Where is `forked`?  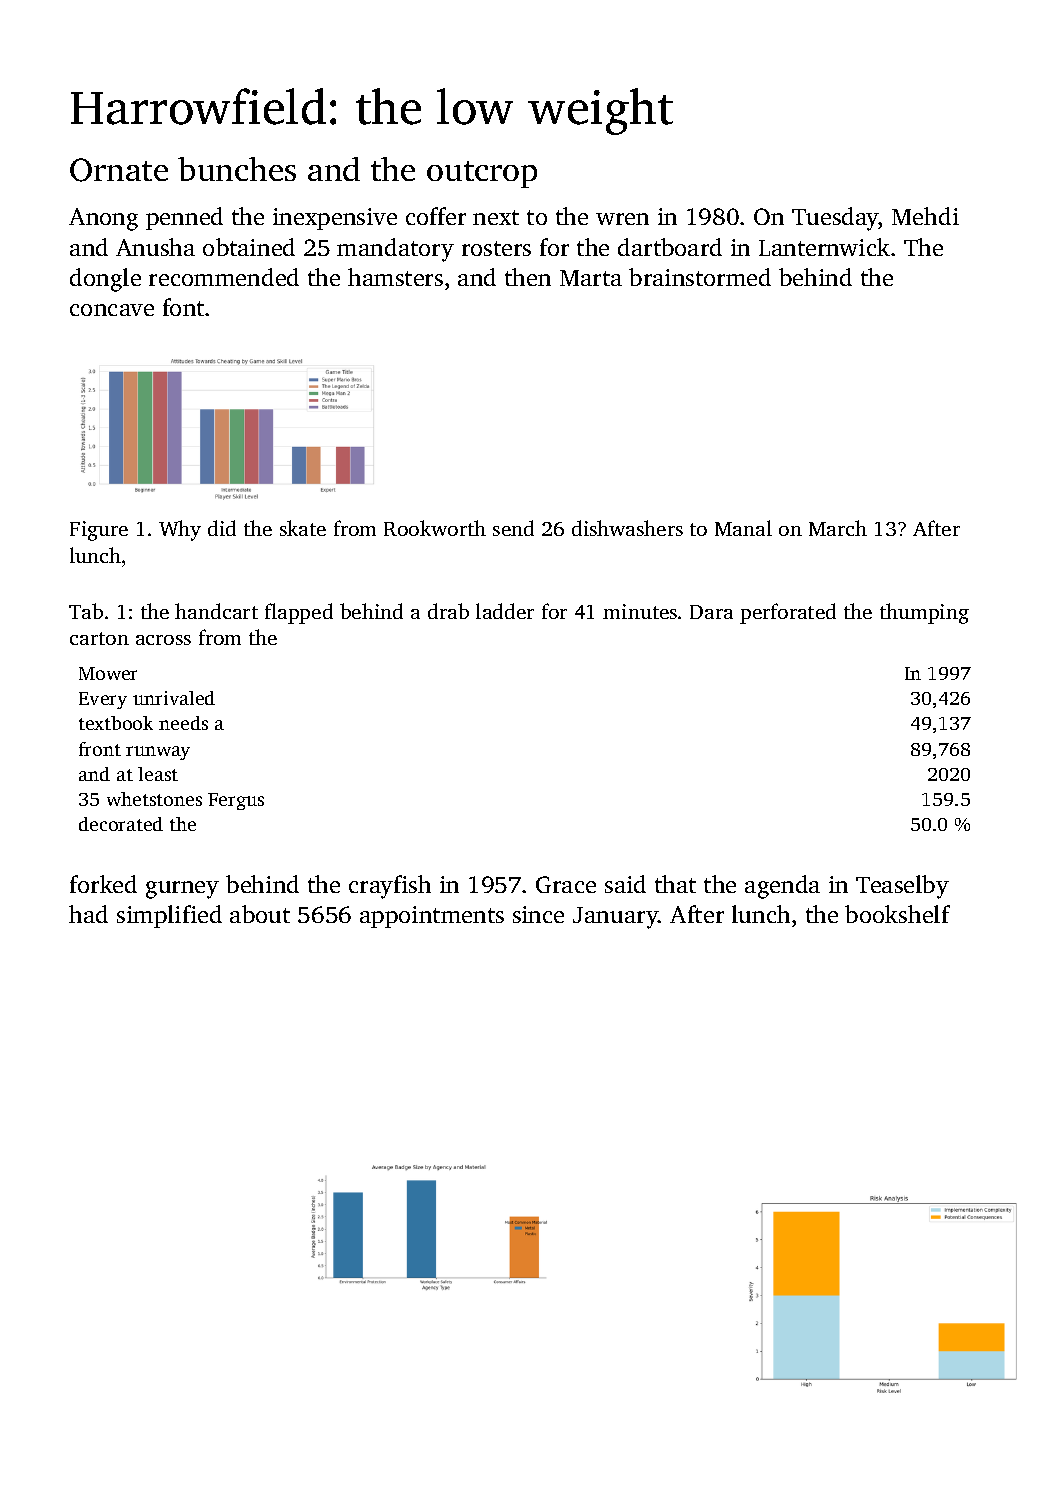
forked is located at coordinates (103, 884).
